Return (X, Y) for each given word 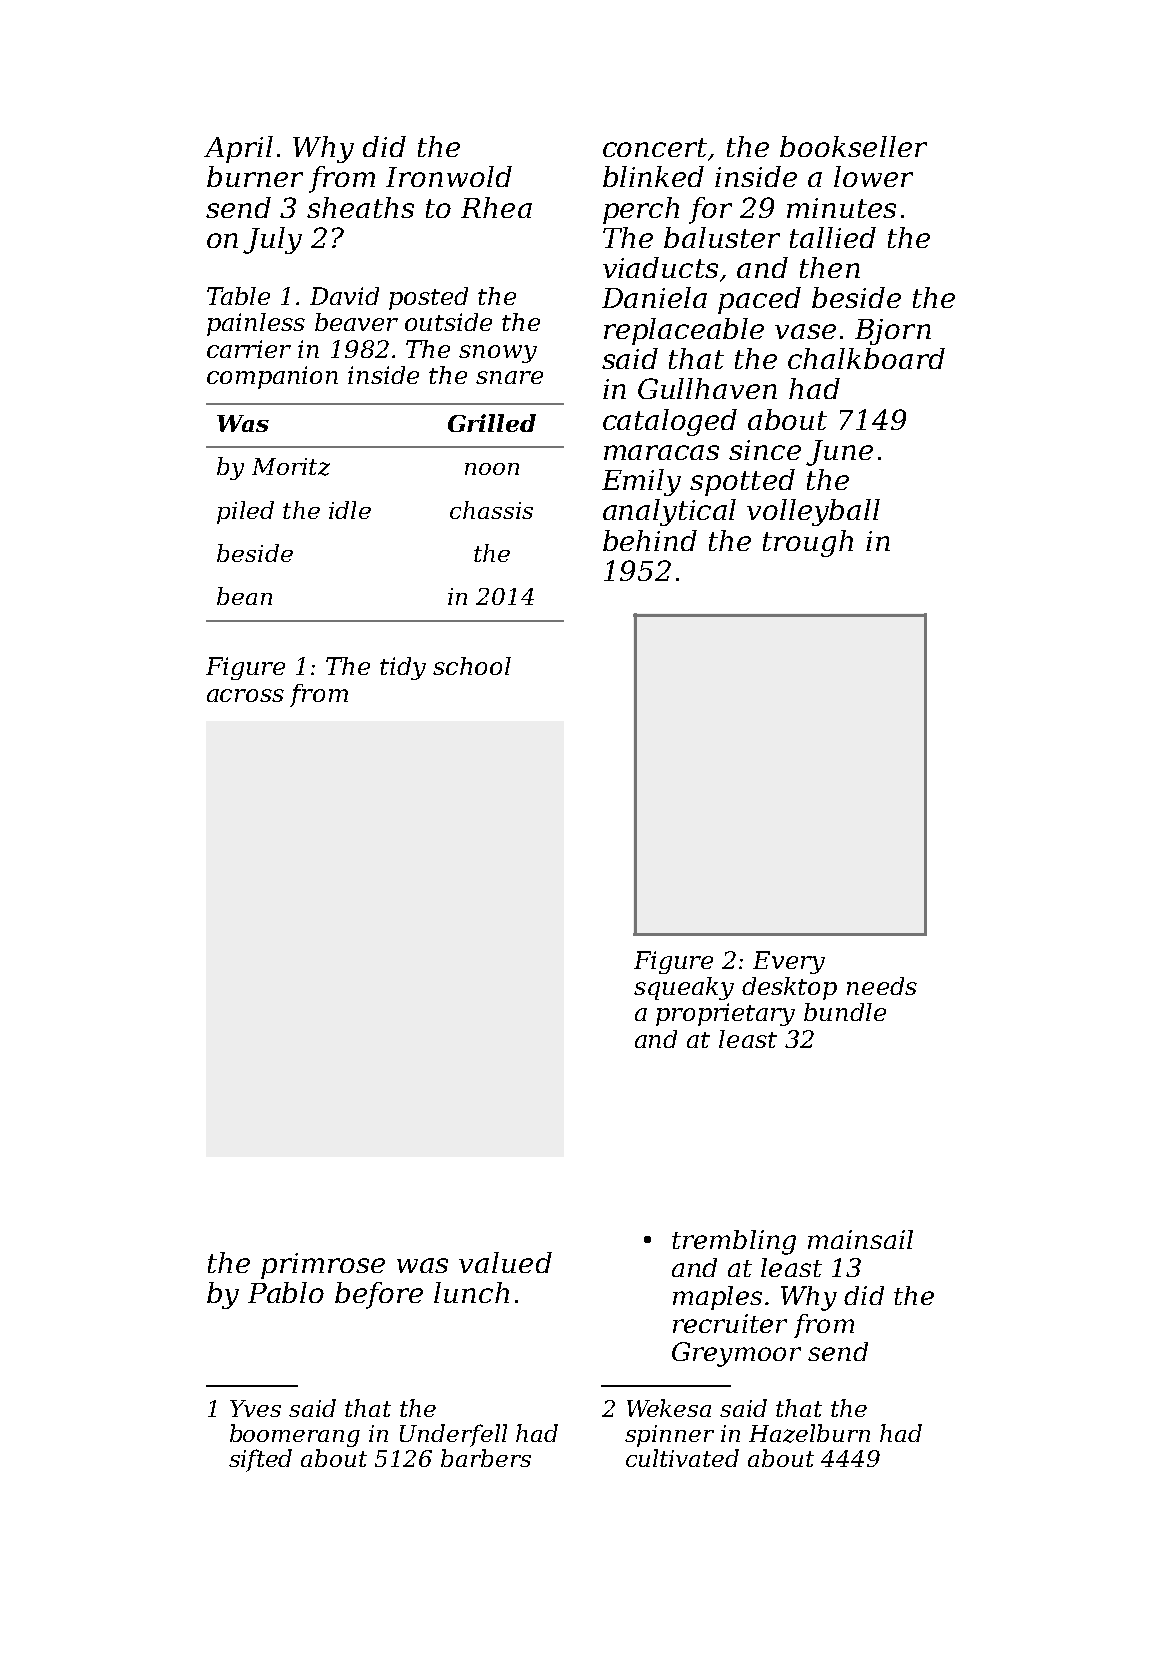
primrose (323, 1266)
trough (808, 543)
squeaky (684, 988)
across (245, 695)
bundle (845, 1012)
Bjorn (893, 332)
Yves (255, 1408)
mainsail (860, 1239)
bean (244, 596)
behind (650, 540)
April (238, 149)
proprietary (725, 1014)
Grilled (492, 423)
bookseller (853, 146)
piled (245, 512)
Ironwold (449, 176)
